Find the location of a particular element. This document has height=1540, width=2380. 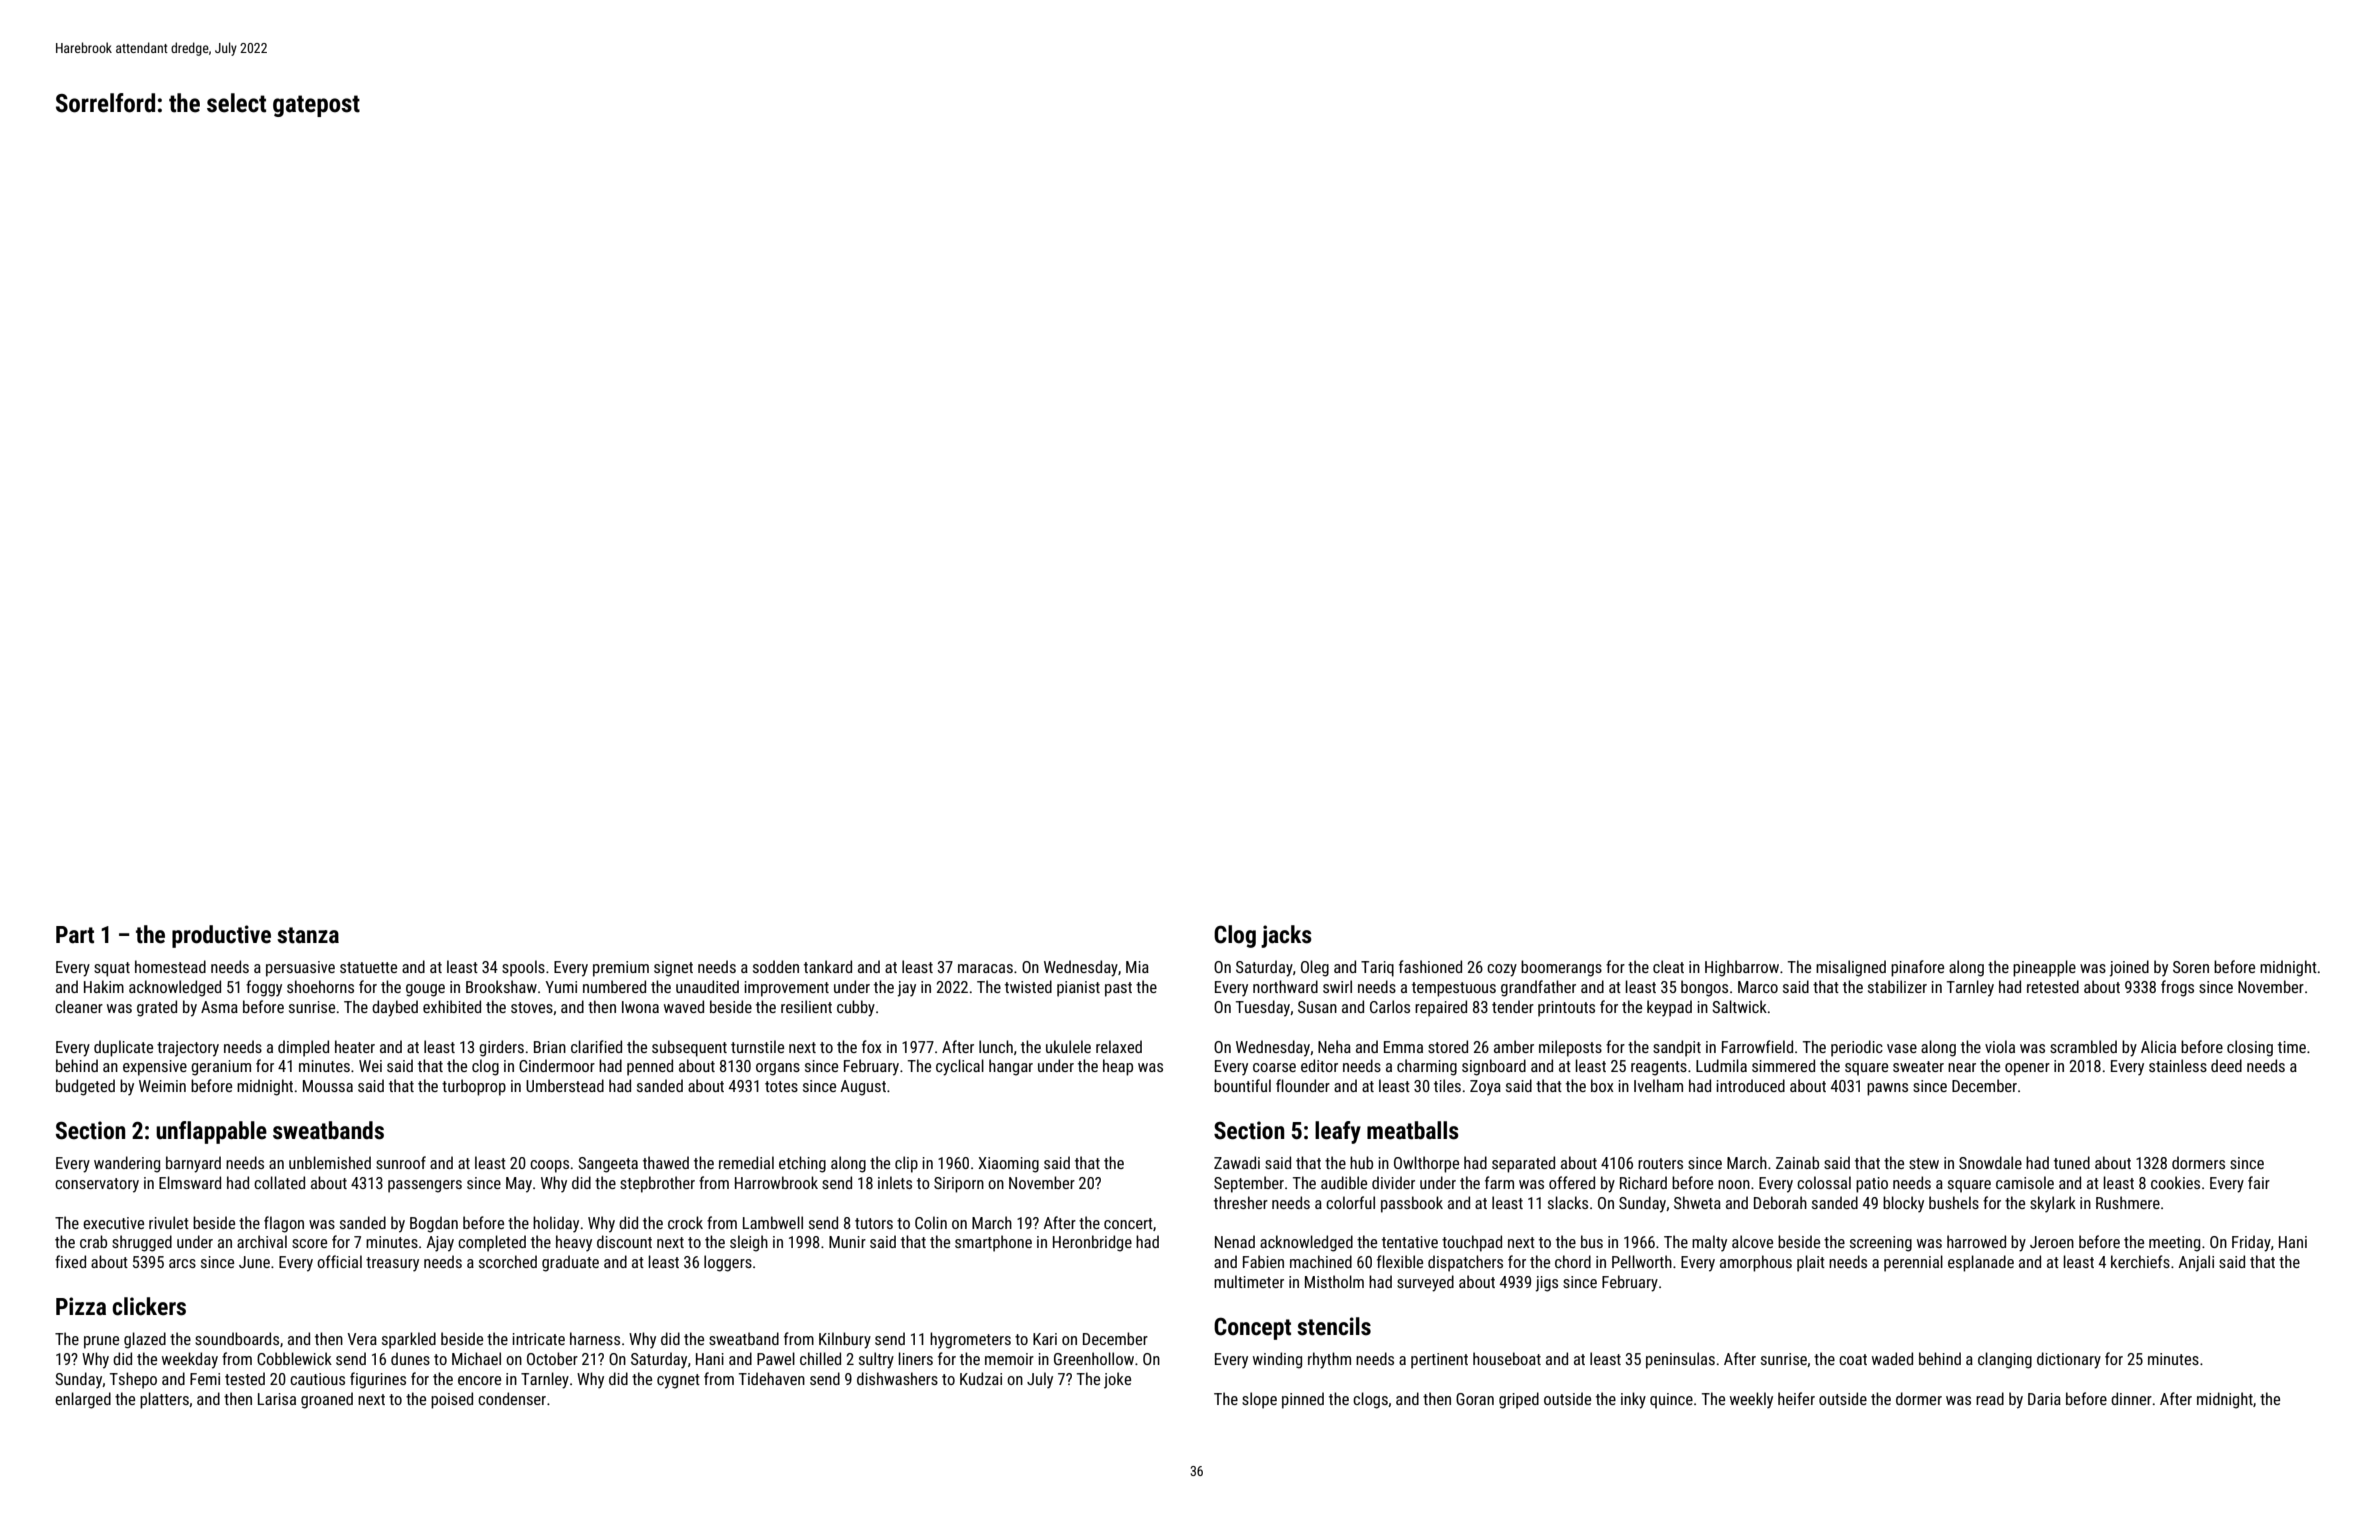

audible is located at coordinates (1344, 1182).
